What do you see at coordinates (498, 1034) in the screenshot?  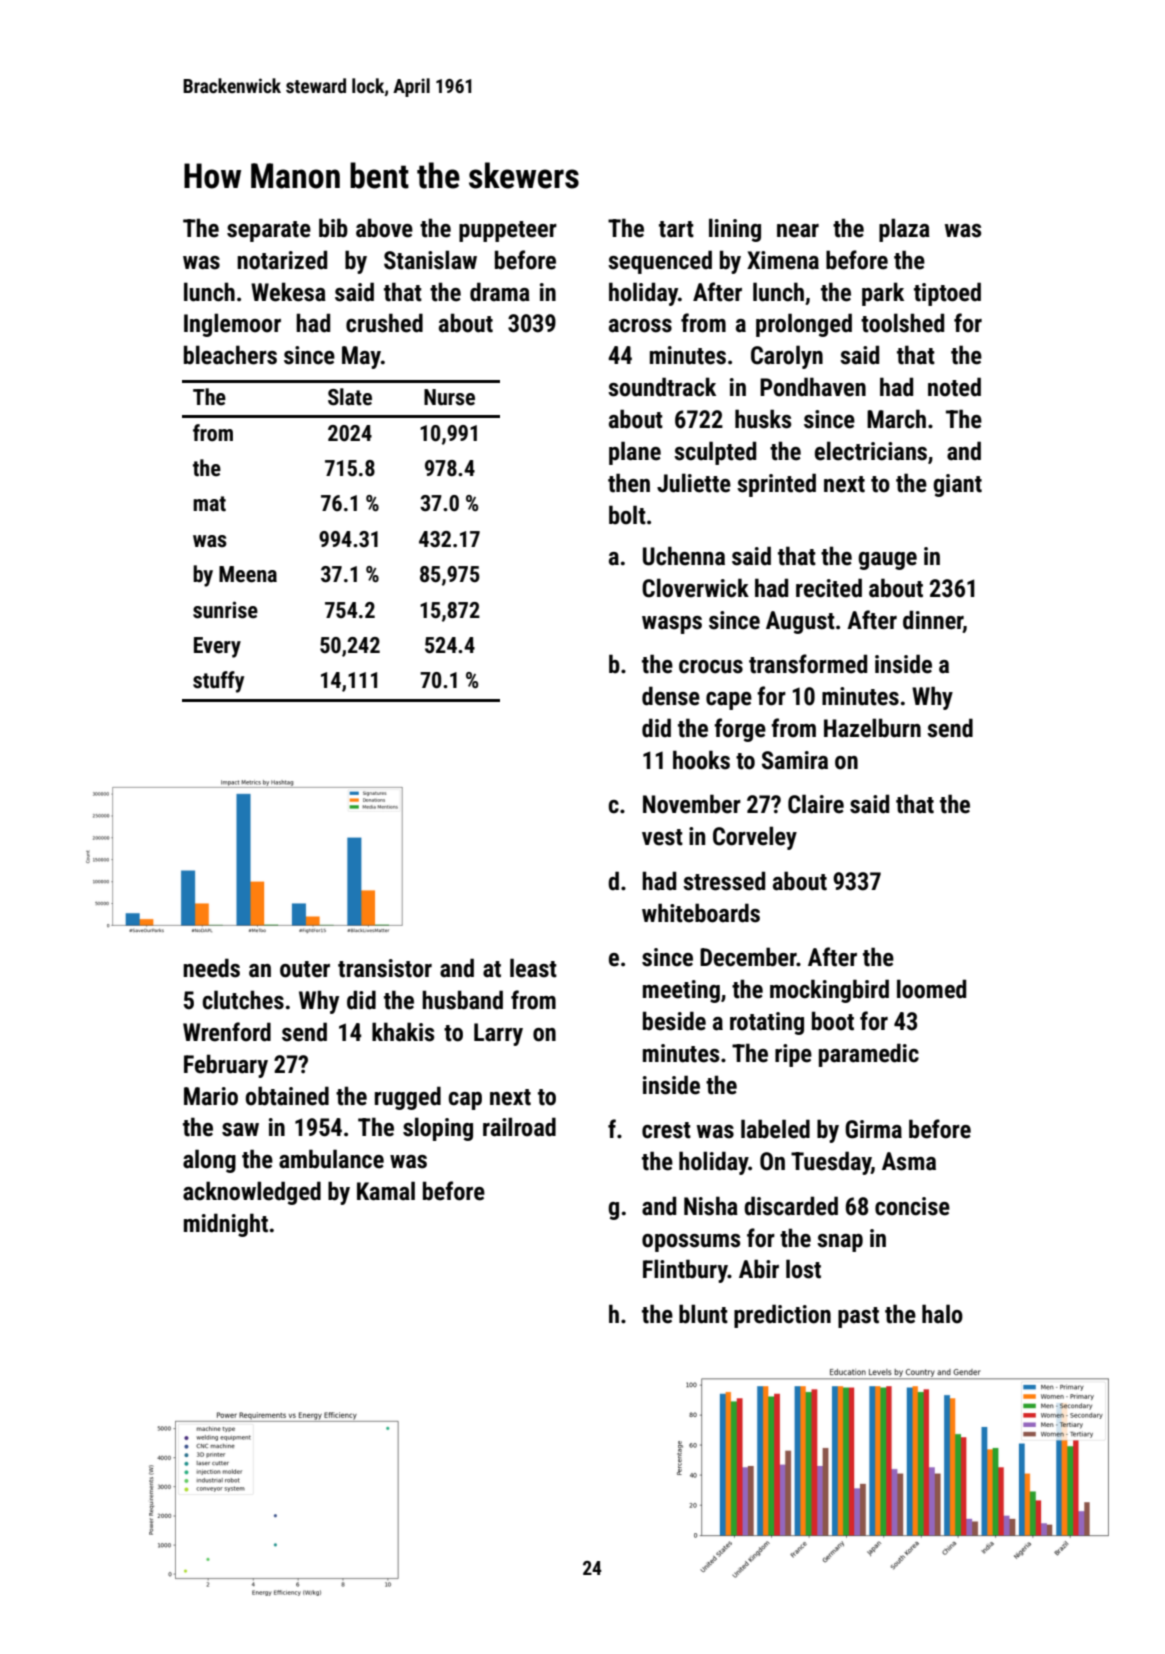 I see `Larry` at bounding box center [498, 1034].
